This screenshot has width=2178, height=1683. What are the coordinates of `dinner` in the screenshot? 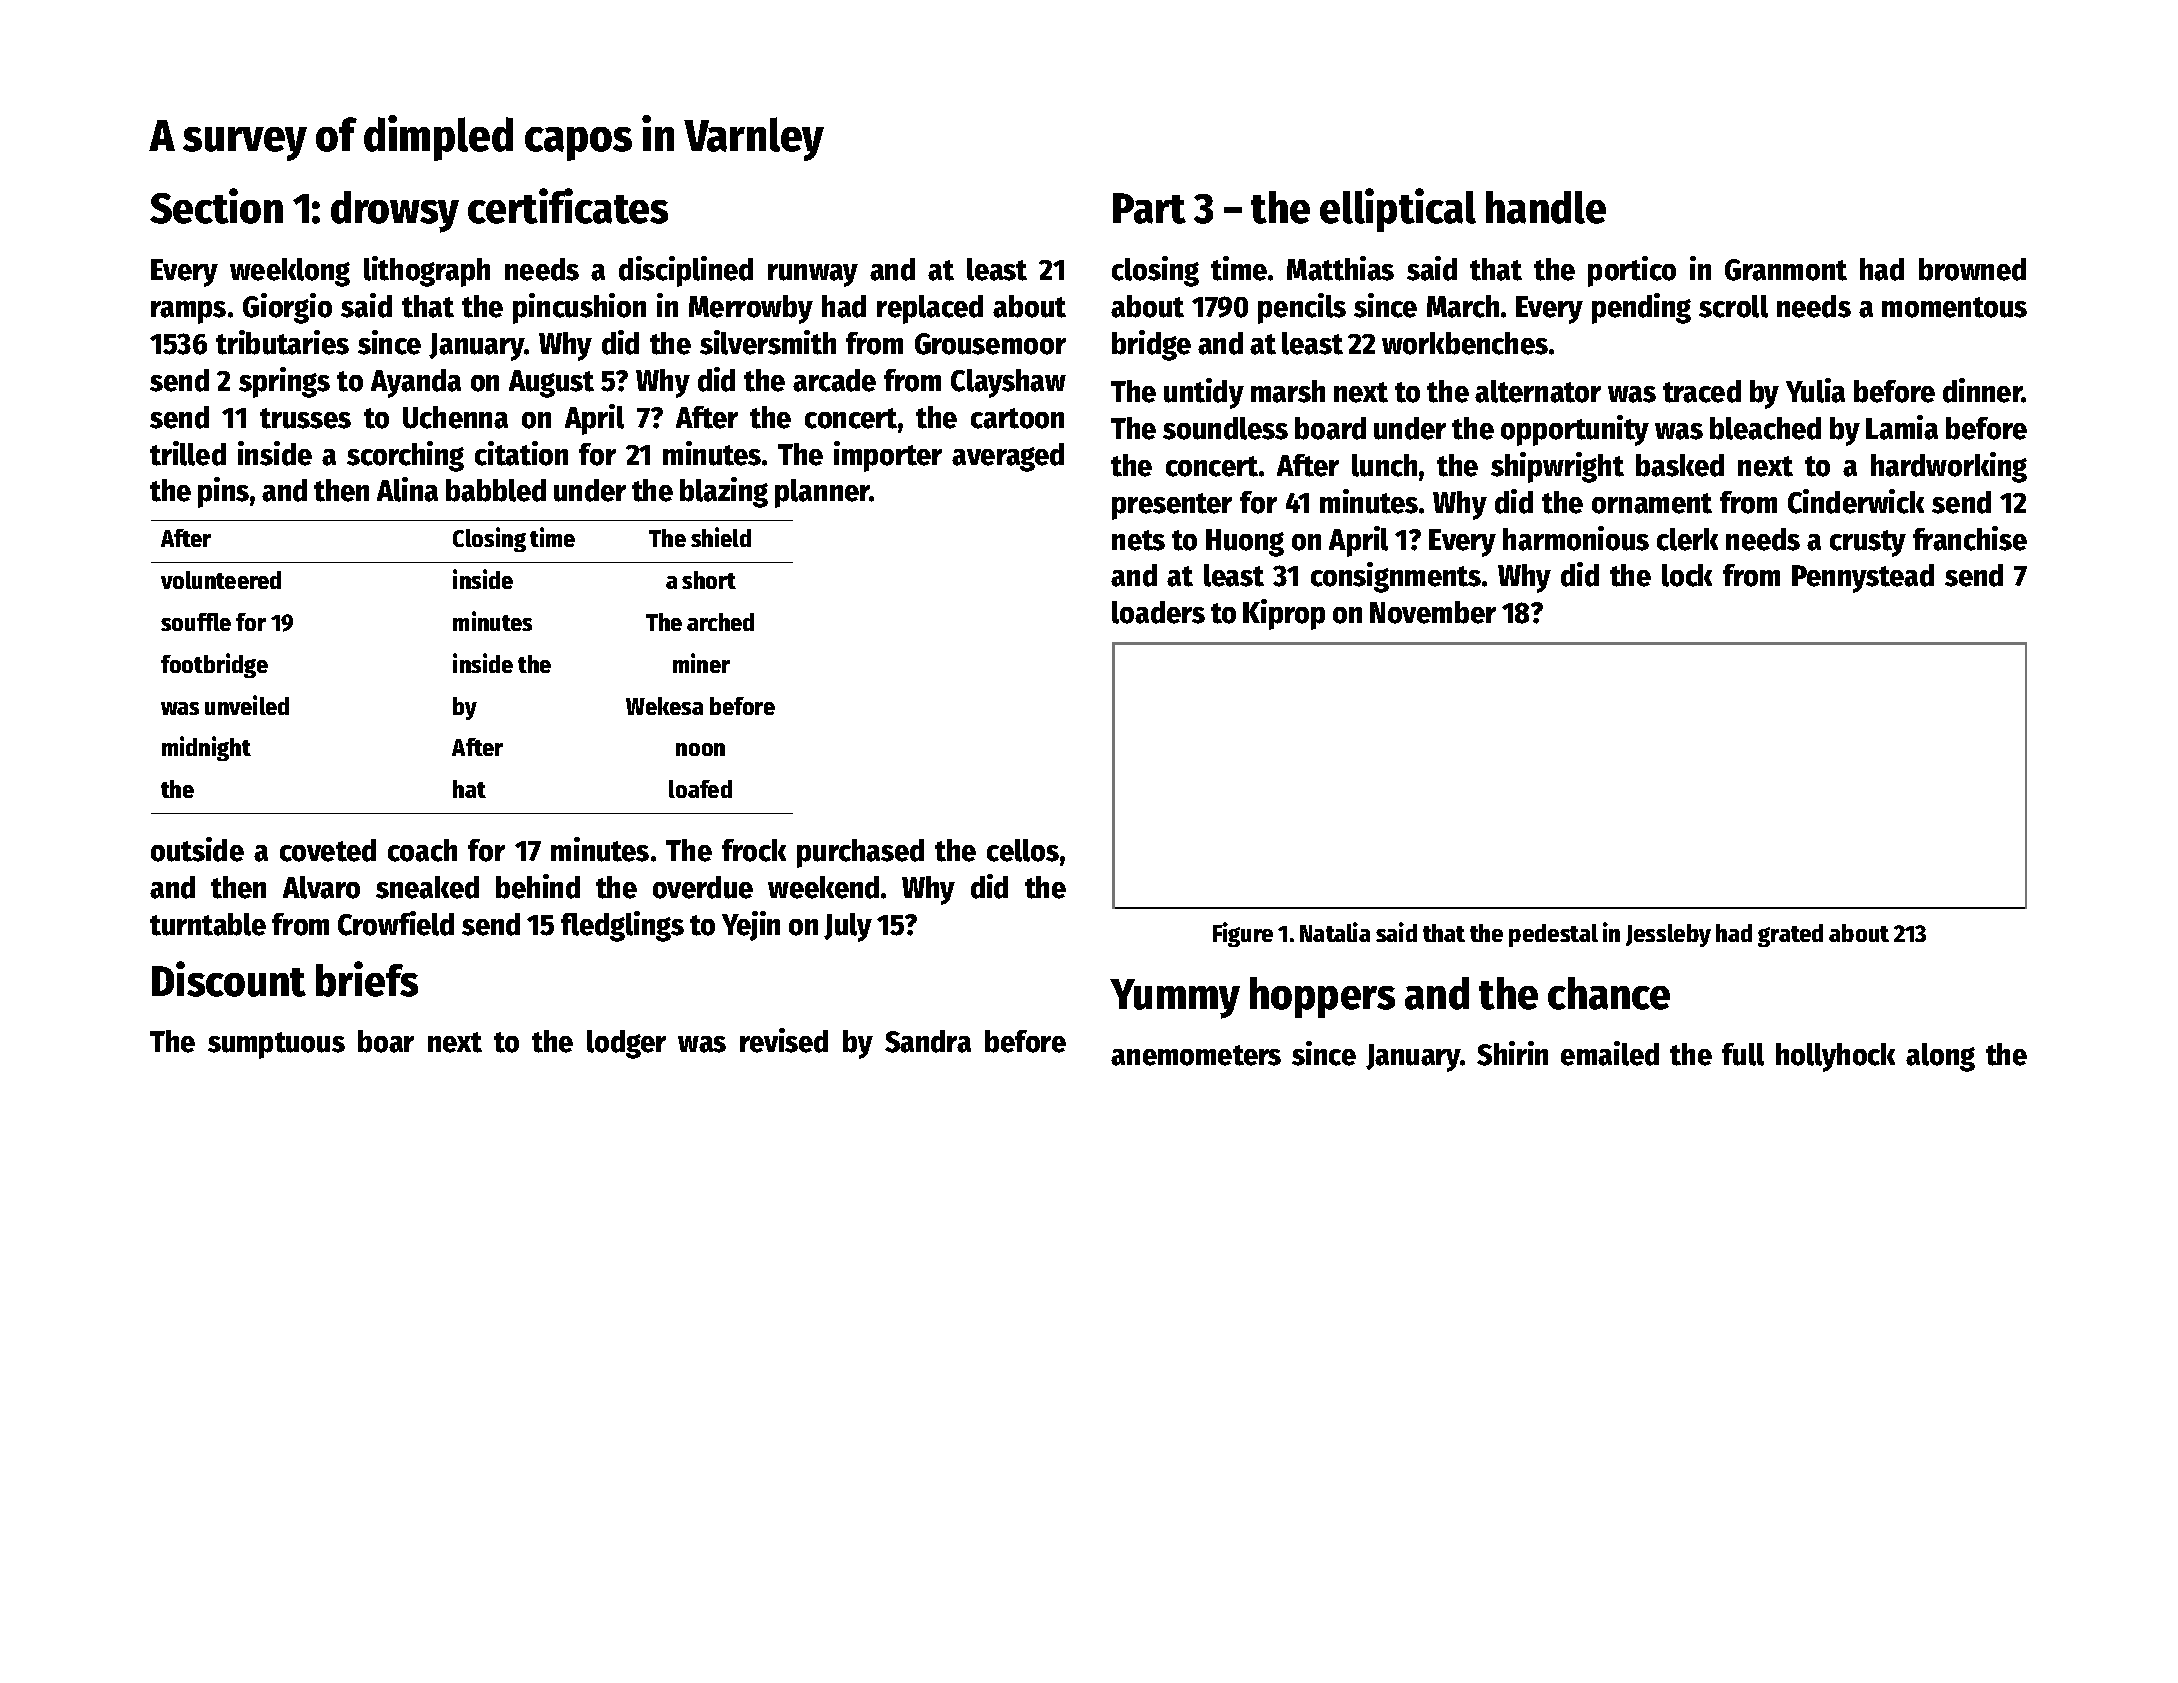 It's located at (1982, 390).
